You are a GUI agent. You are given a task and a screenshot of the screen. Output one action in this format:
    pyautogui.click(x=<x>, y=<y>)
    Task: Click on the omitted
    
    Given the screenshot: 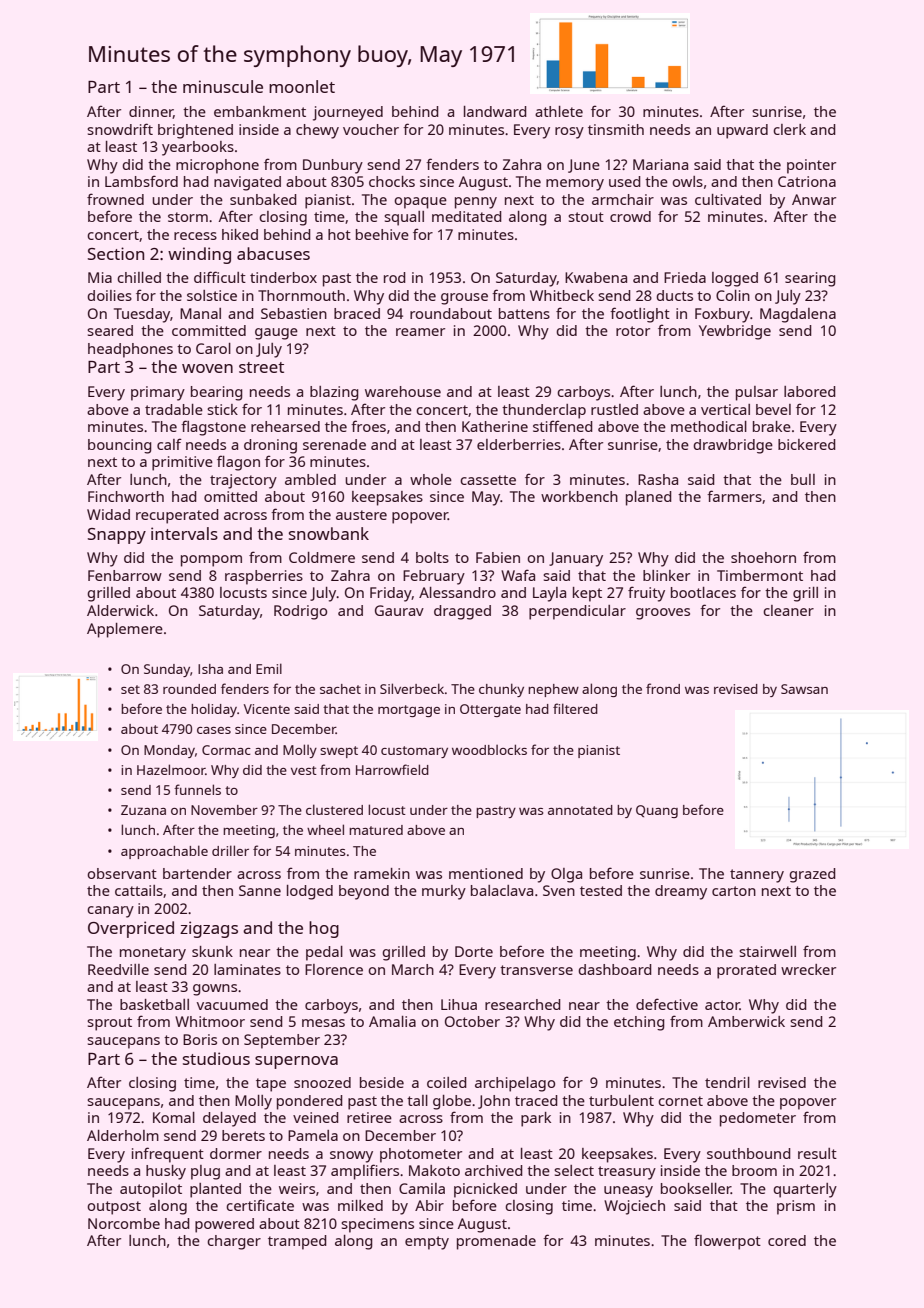 What is the action you would take?
    pyautogui.click(x=230, y=496)
